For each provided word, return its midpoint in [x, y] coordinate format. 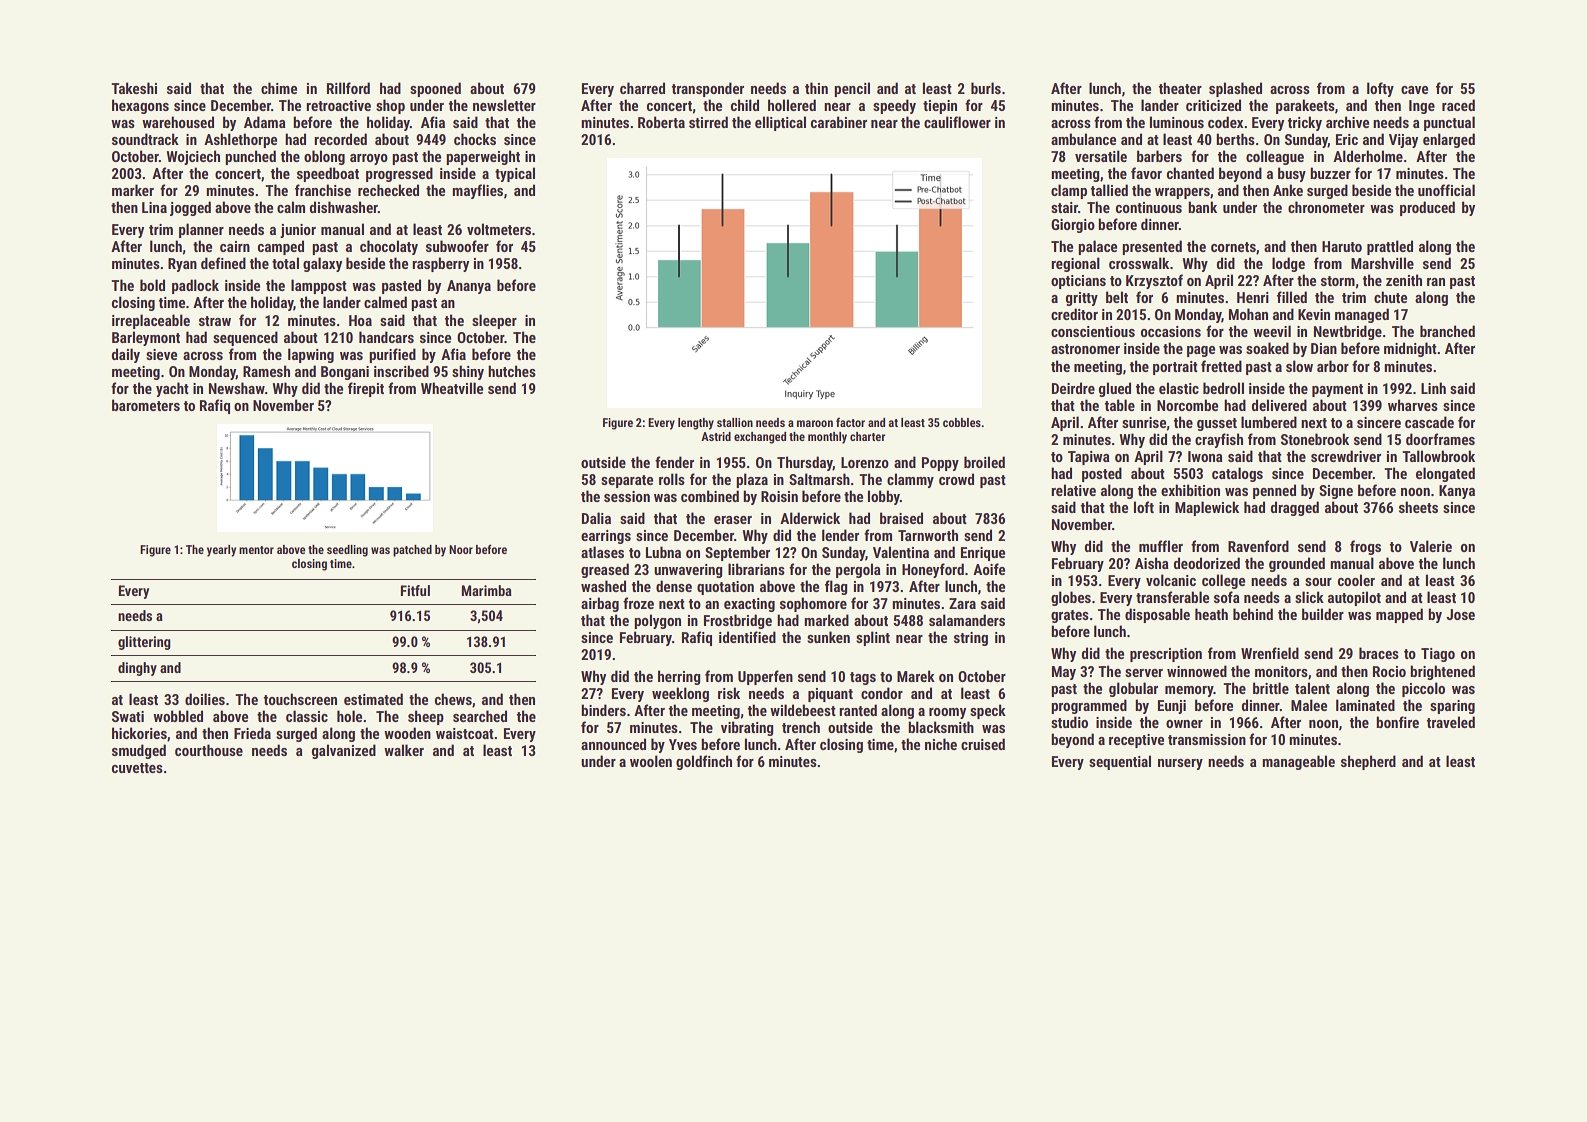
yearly [221, 551]
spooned [435, 89]
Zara [962, 603]
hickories [139, 733]
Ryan [182, 265]
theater [1180, 88]
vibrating [747, 728]
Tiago [1438, 655]
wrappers [1182, 193]
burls [986, 88]
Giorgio [1073, 226]
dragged [1295, 508]
